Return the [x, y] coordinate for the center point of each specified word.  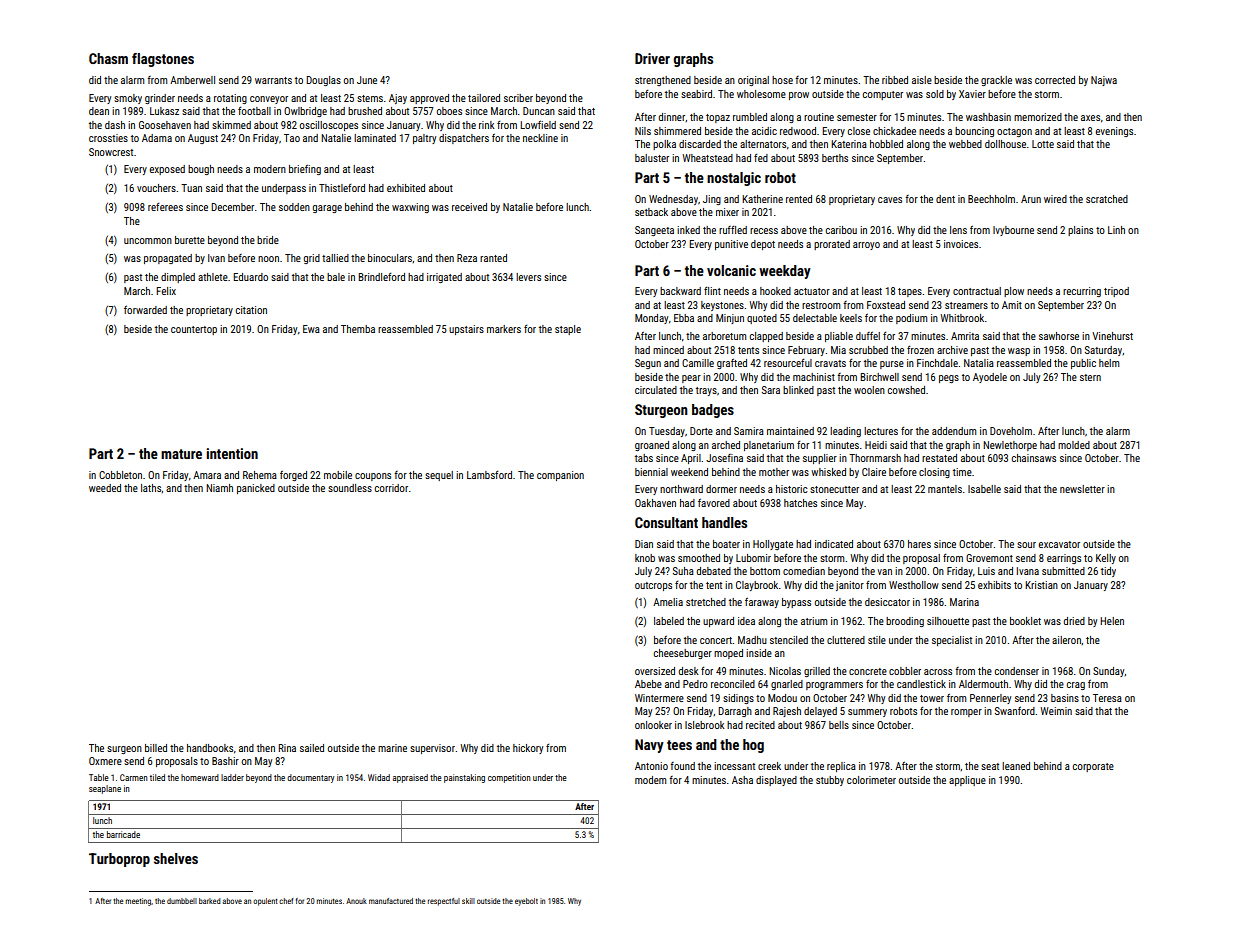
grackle [996, 81]
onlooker [653, 725]
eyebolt [526, 902]
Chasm [108, 58]
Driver [652, 58]
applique [967, 781]
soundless [350, 488]
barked [210, 901]
